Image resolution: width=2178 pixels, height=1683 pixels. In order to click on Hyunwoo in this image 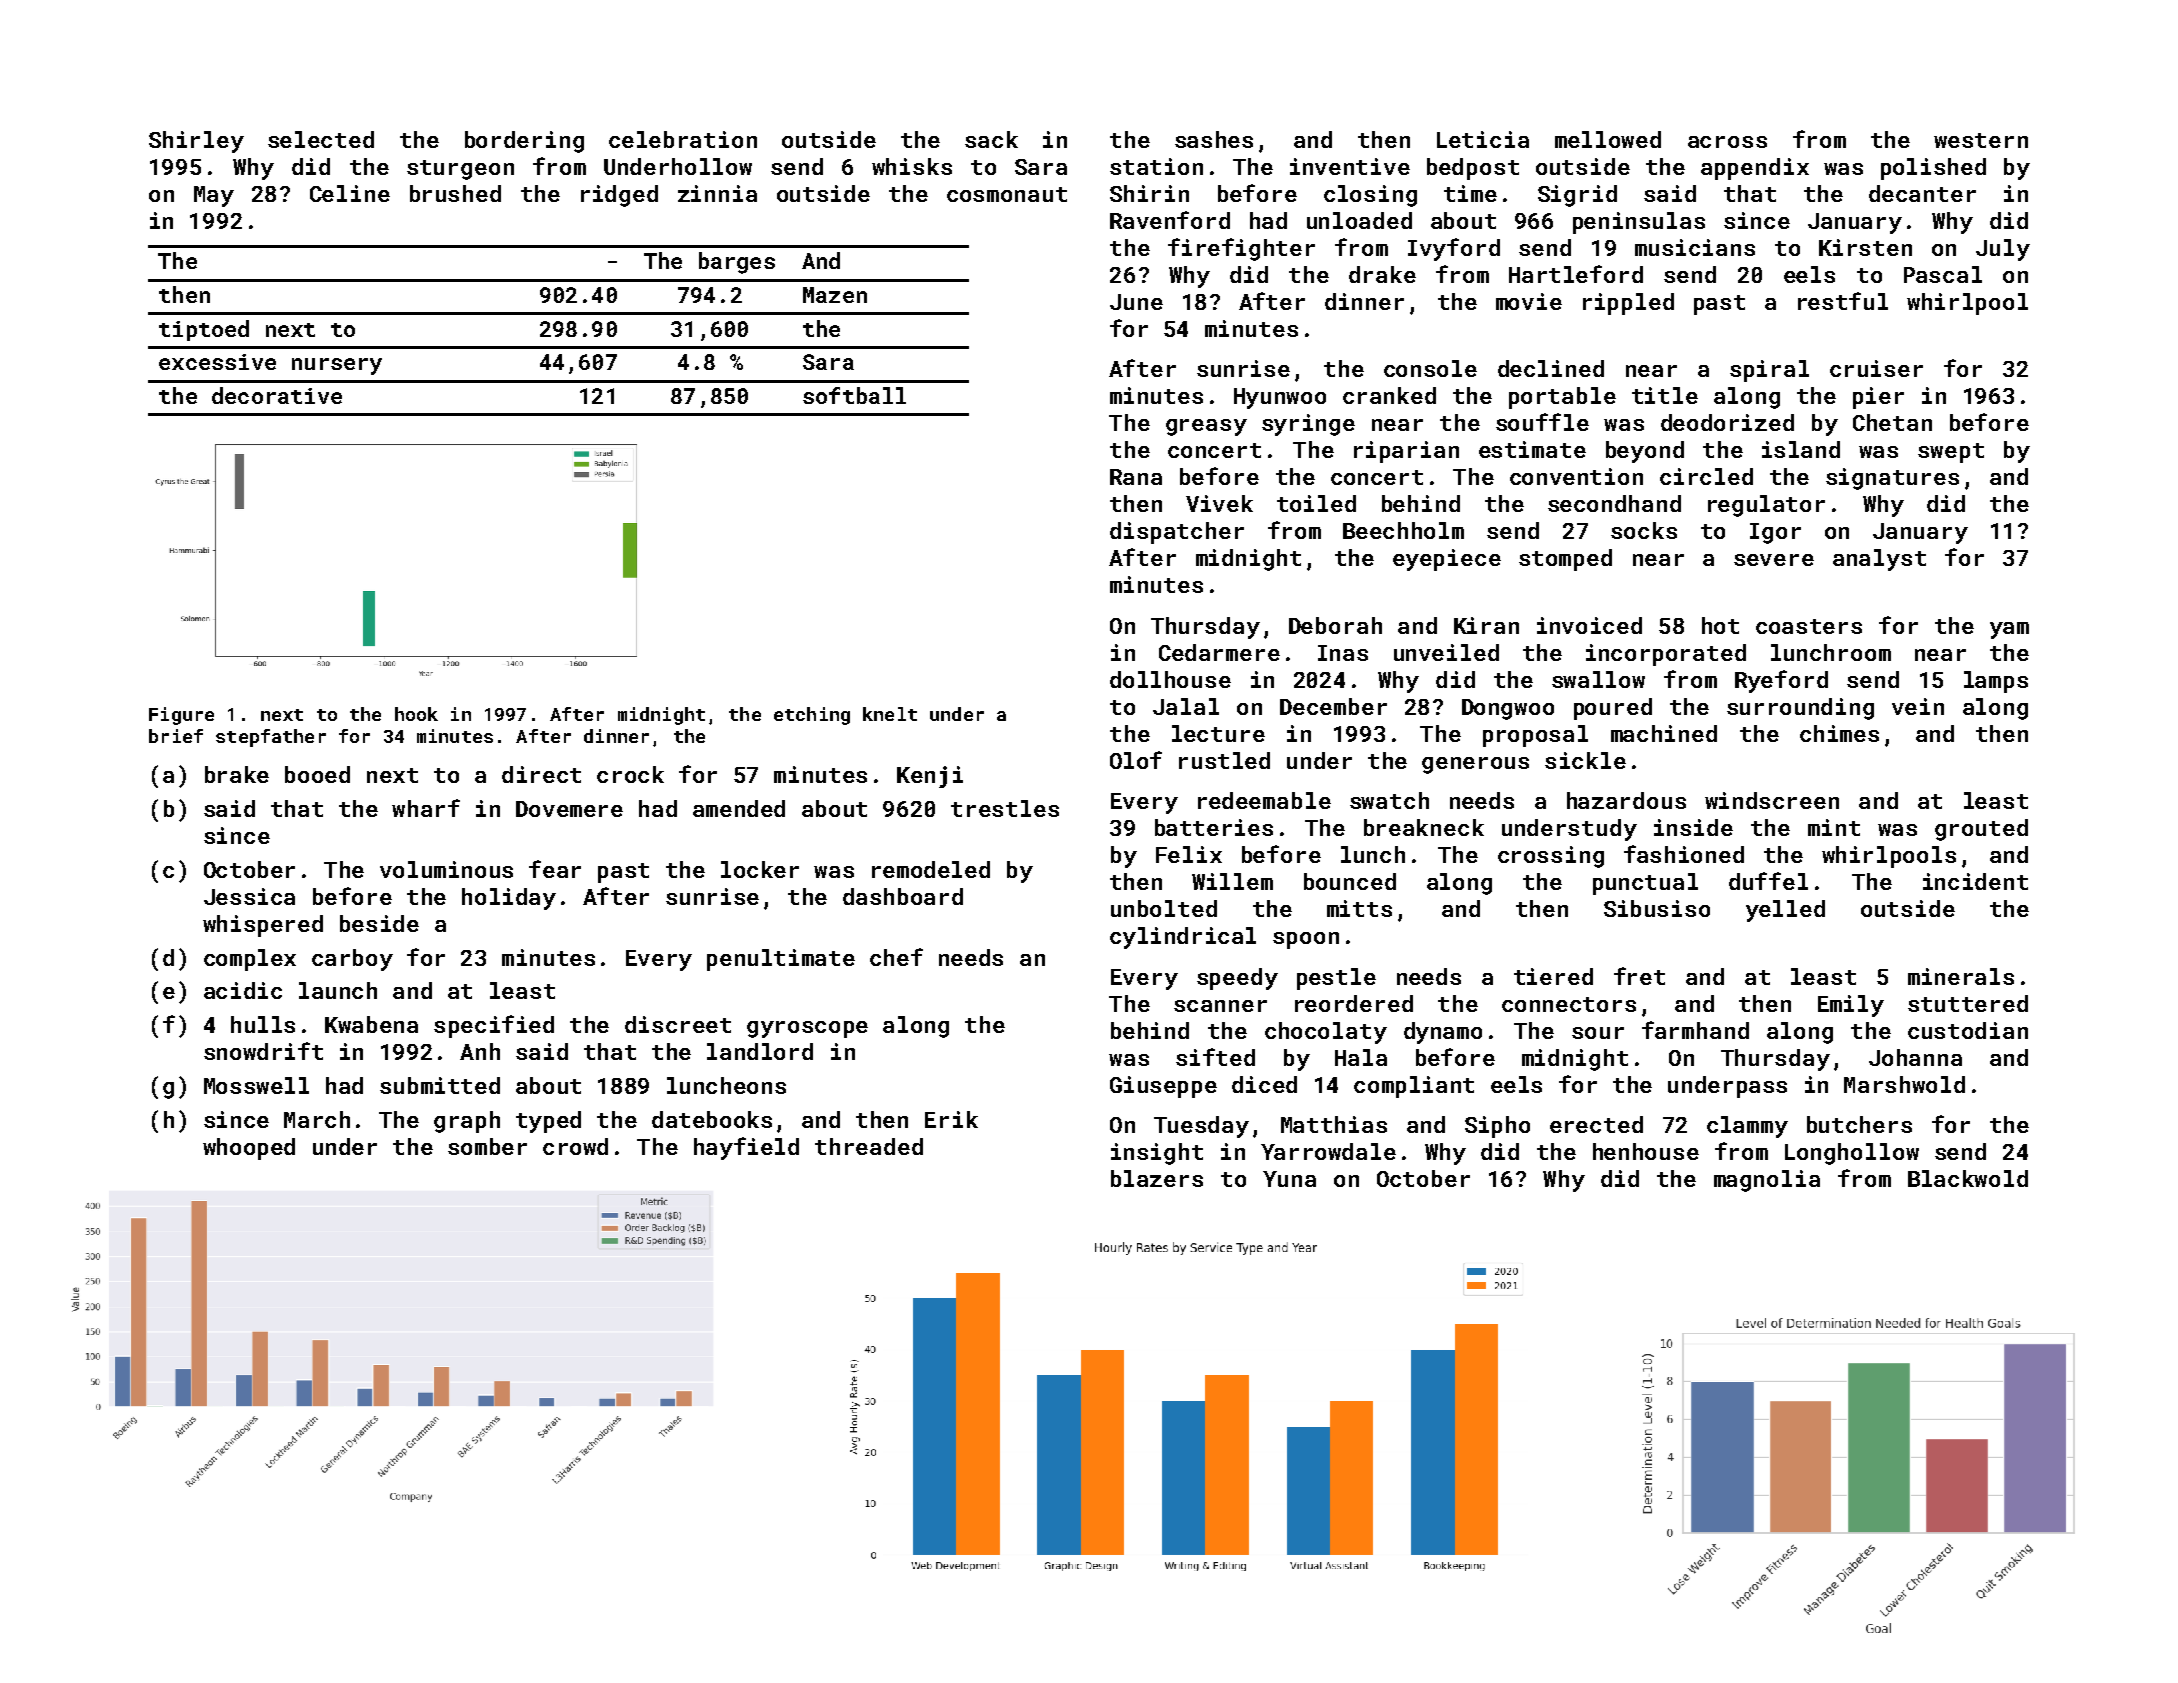, I will do `click(1280, 398)`.
